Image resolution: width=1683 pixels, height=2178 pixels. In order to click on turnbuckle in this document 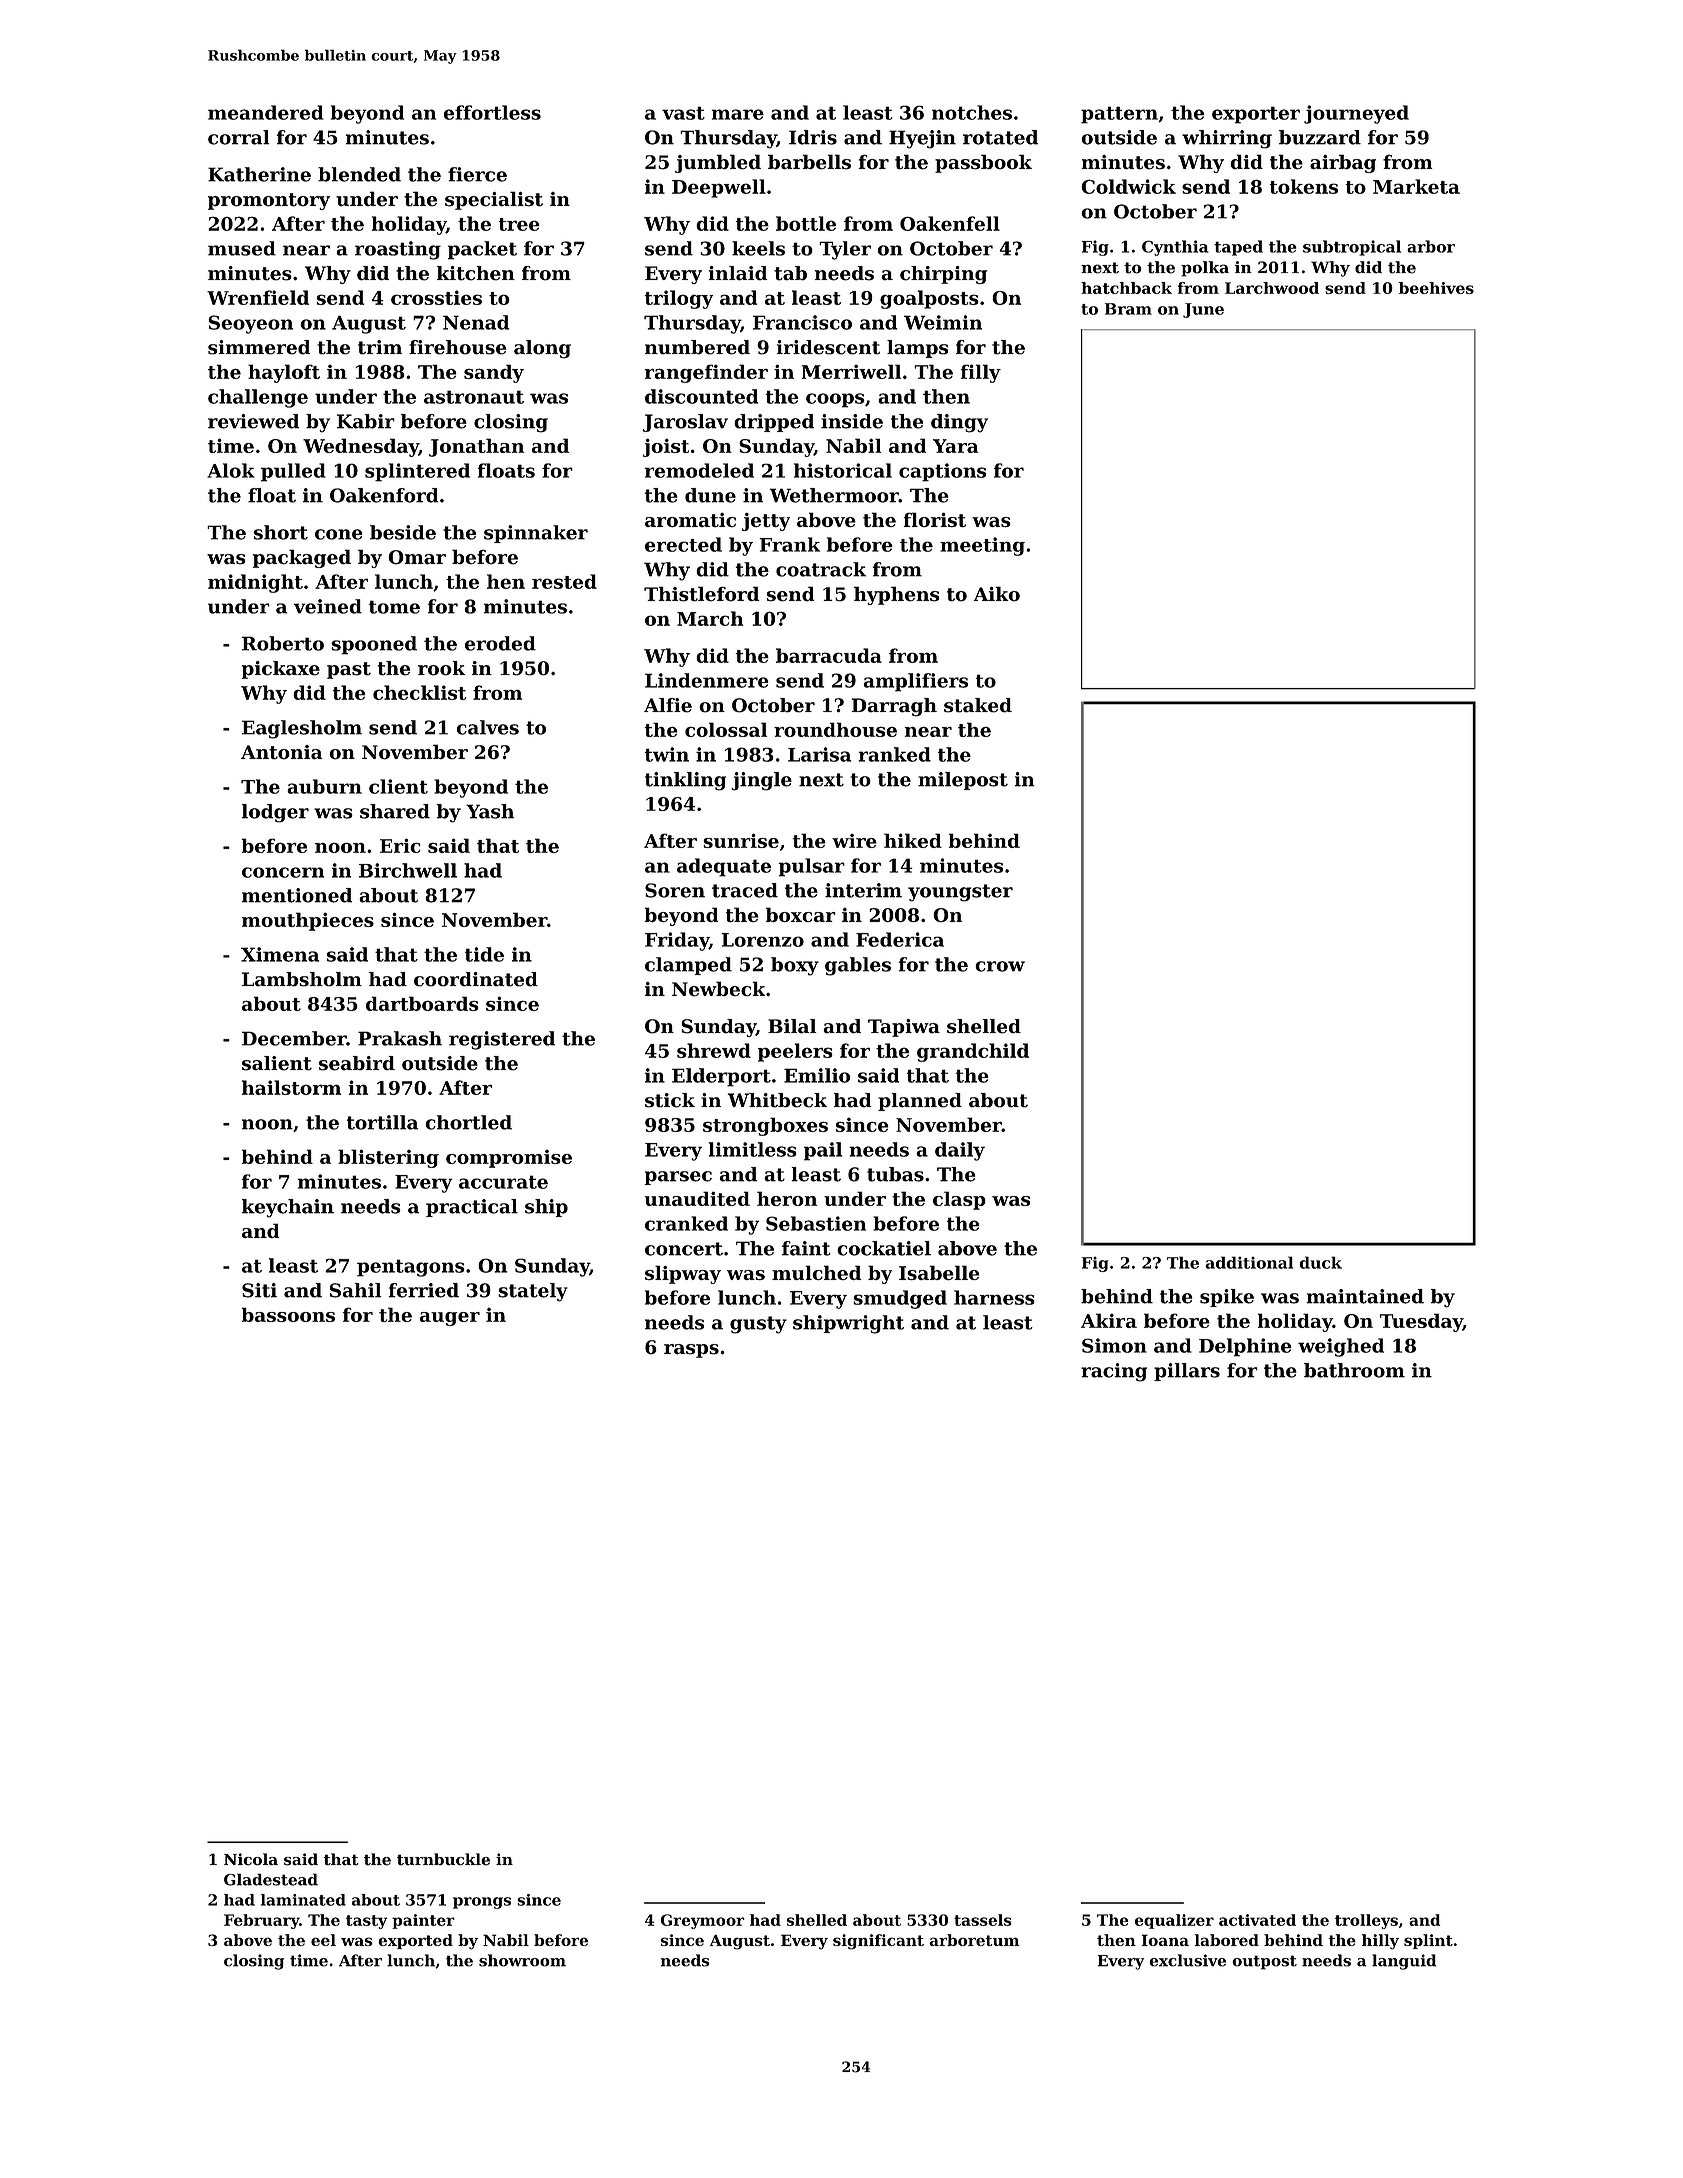, I will do `click(443, 1859)`.
